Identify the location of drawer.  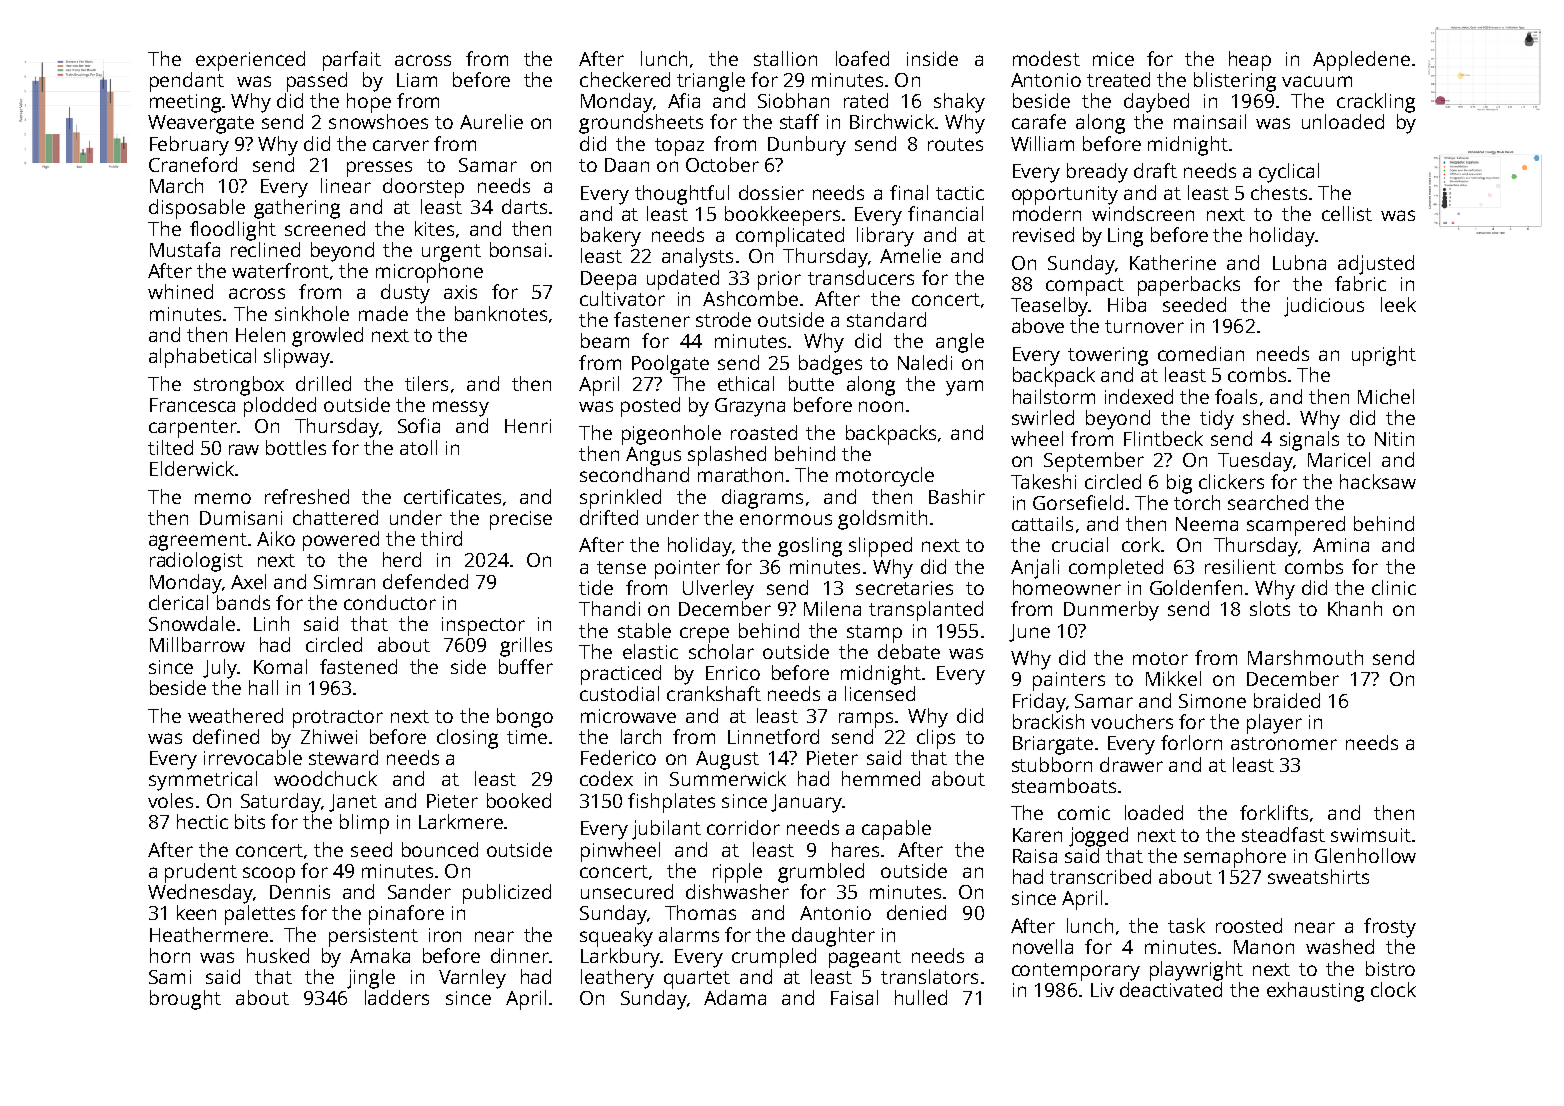
(1131, 764).
